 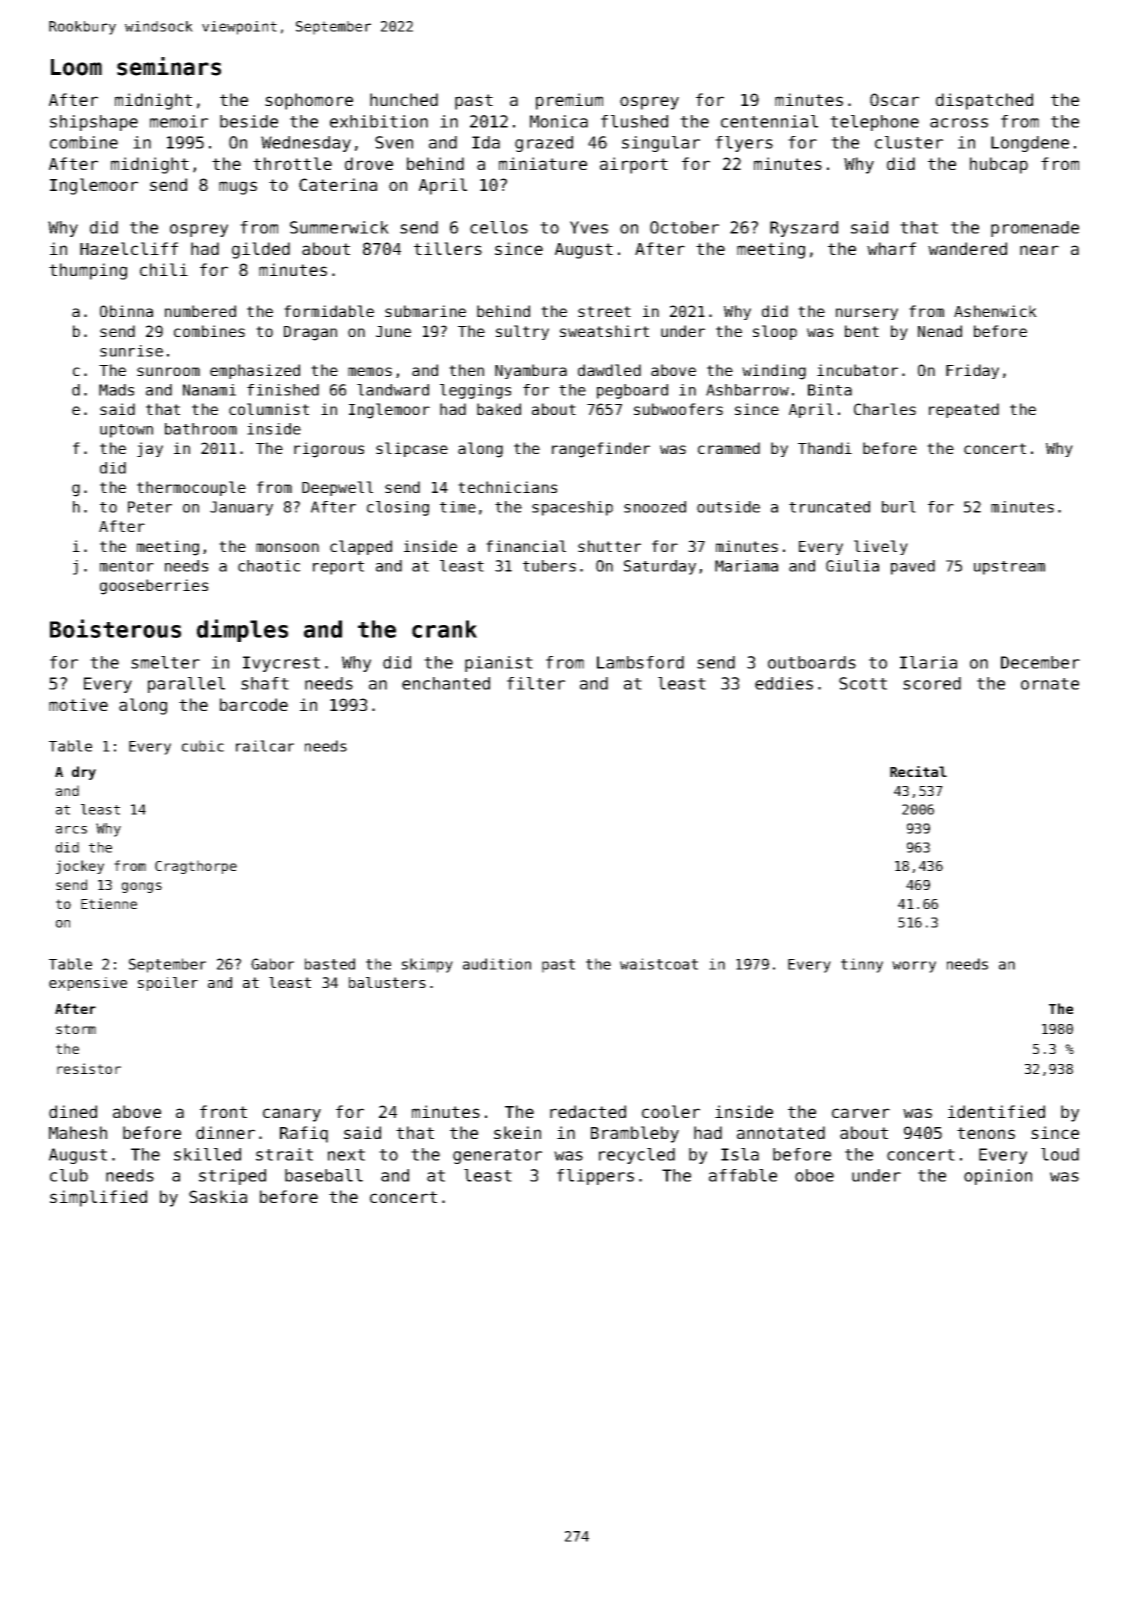 I want to click on monsoon, so click(x=287, y=547).
